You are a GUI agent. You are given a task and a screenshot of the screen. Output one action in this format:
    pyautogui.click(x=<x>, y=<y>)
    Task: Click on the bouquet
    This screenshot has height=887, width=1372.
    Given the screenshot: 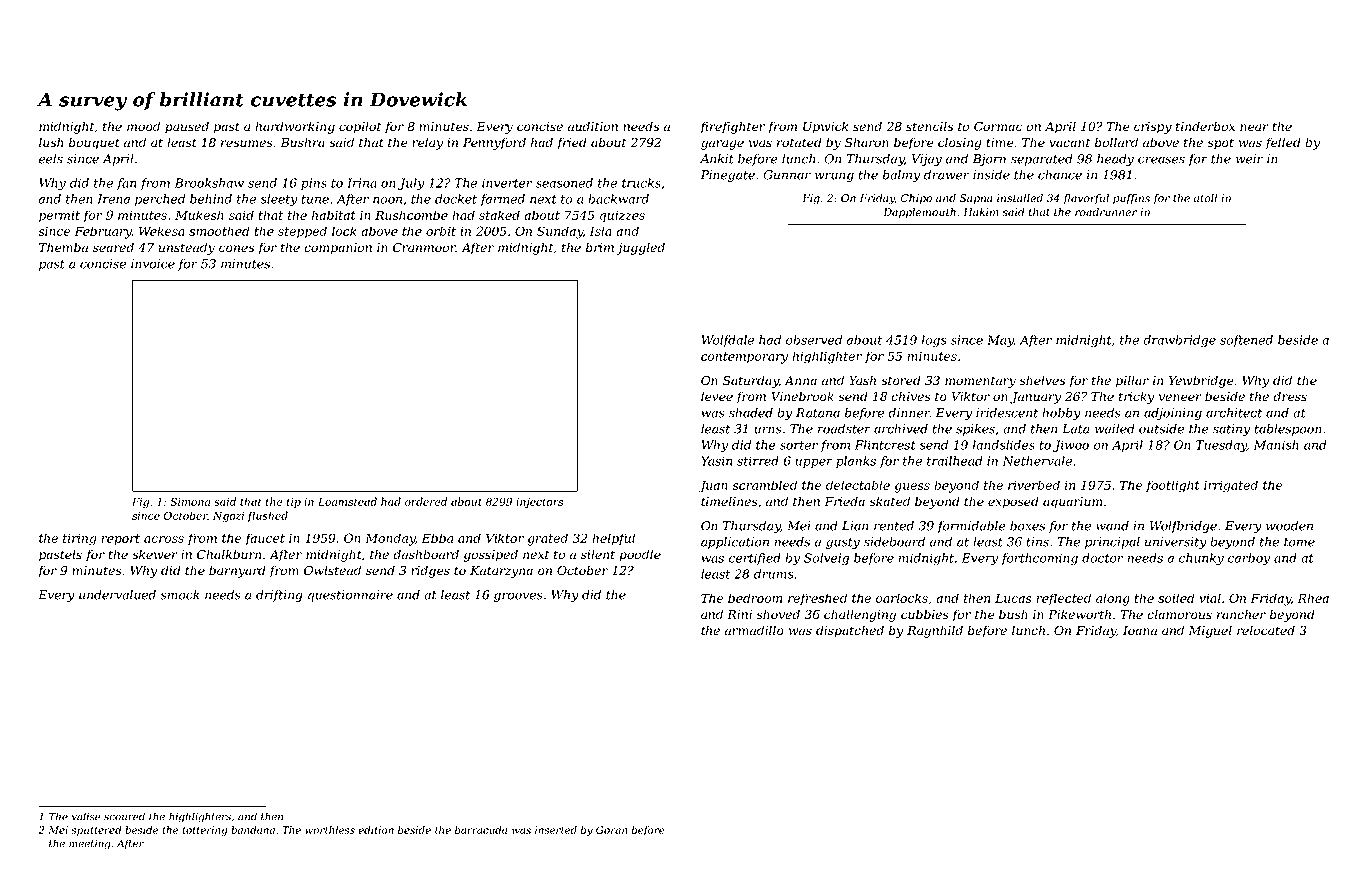 What is the action you would take?
    pyautogui.click(x=94, y=143)
